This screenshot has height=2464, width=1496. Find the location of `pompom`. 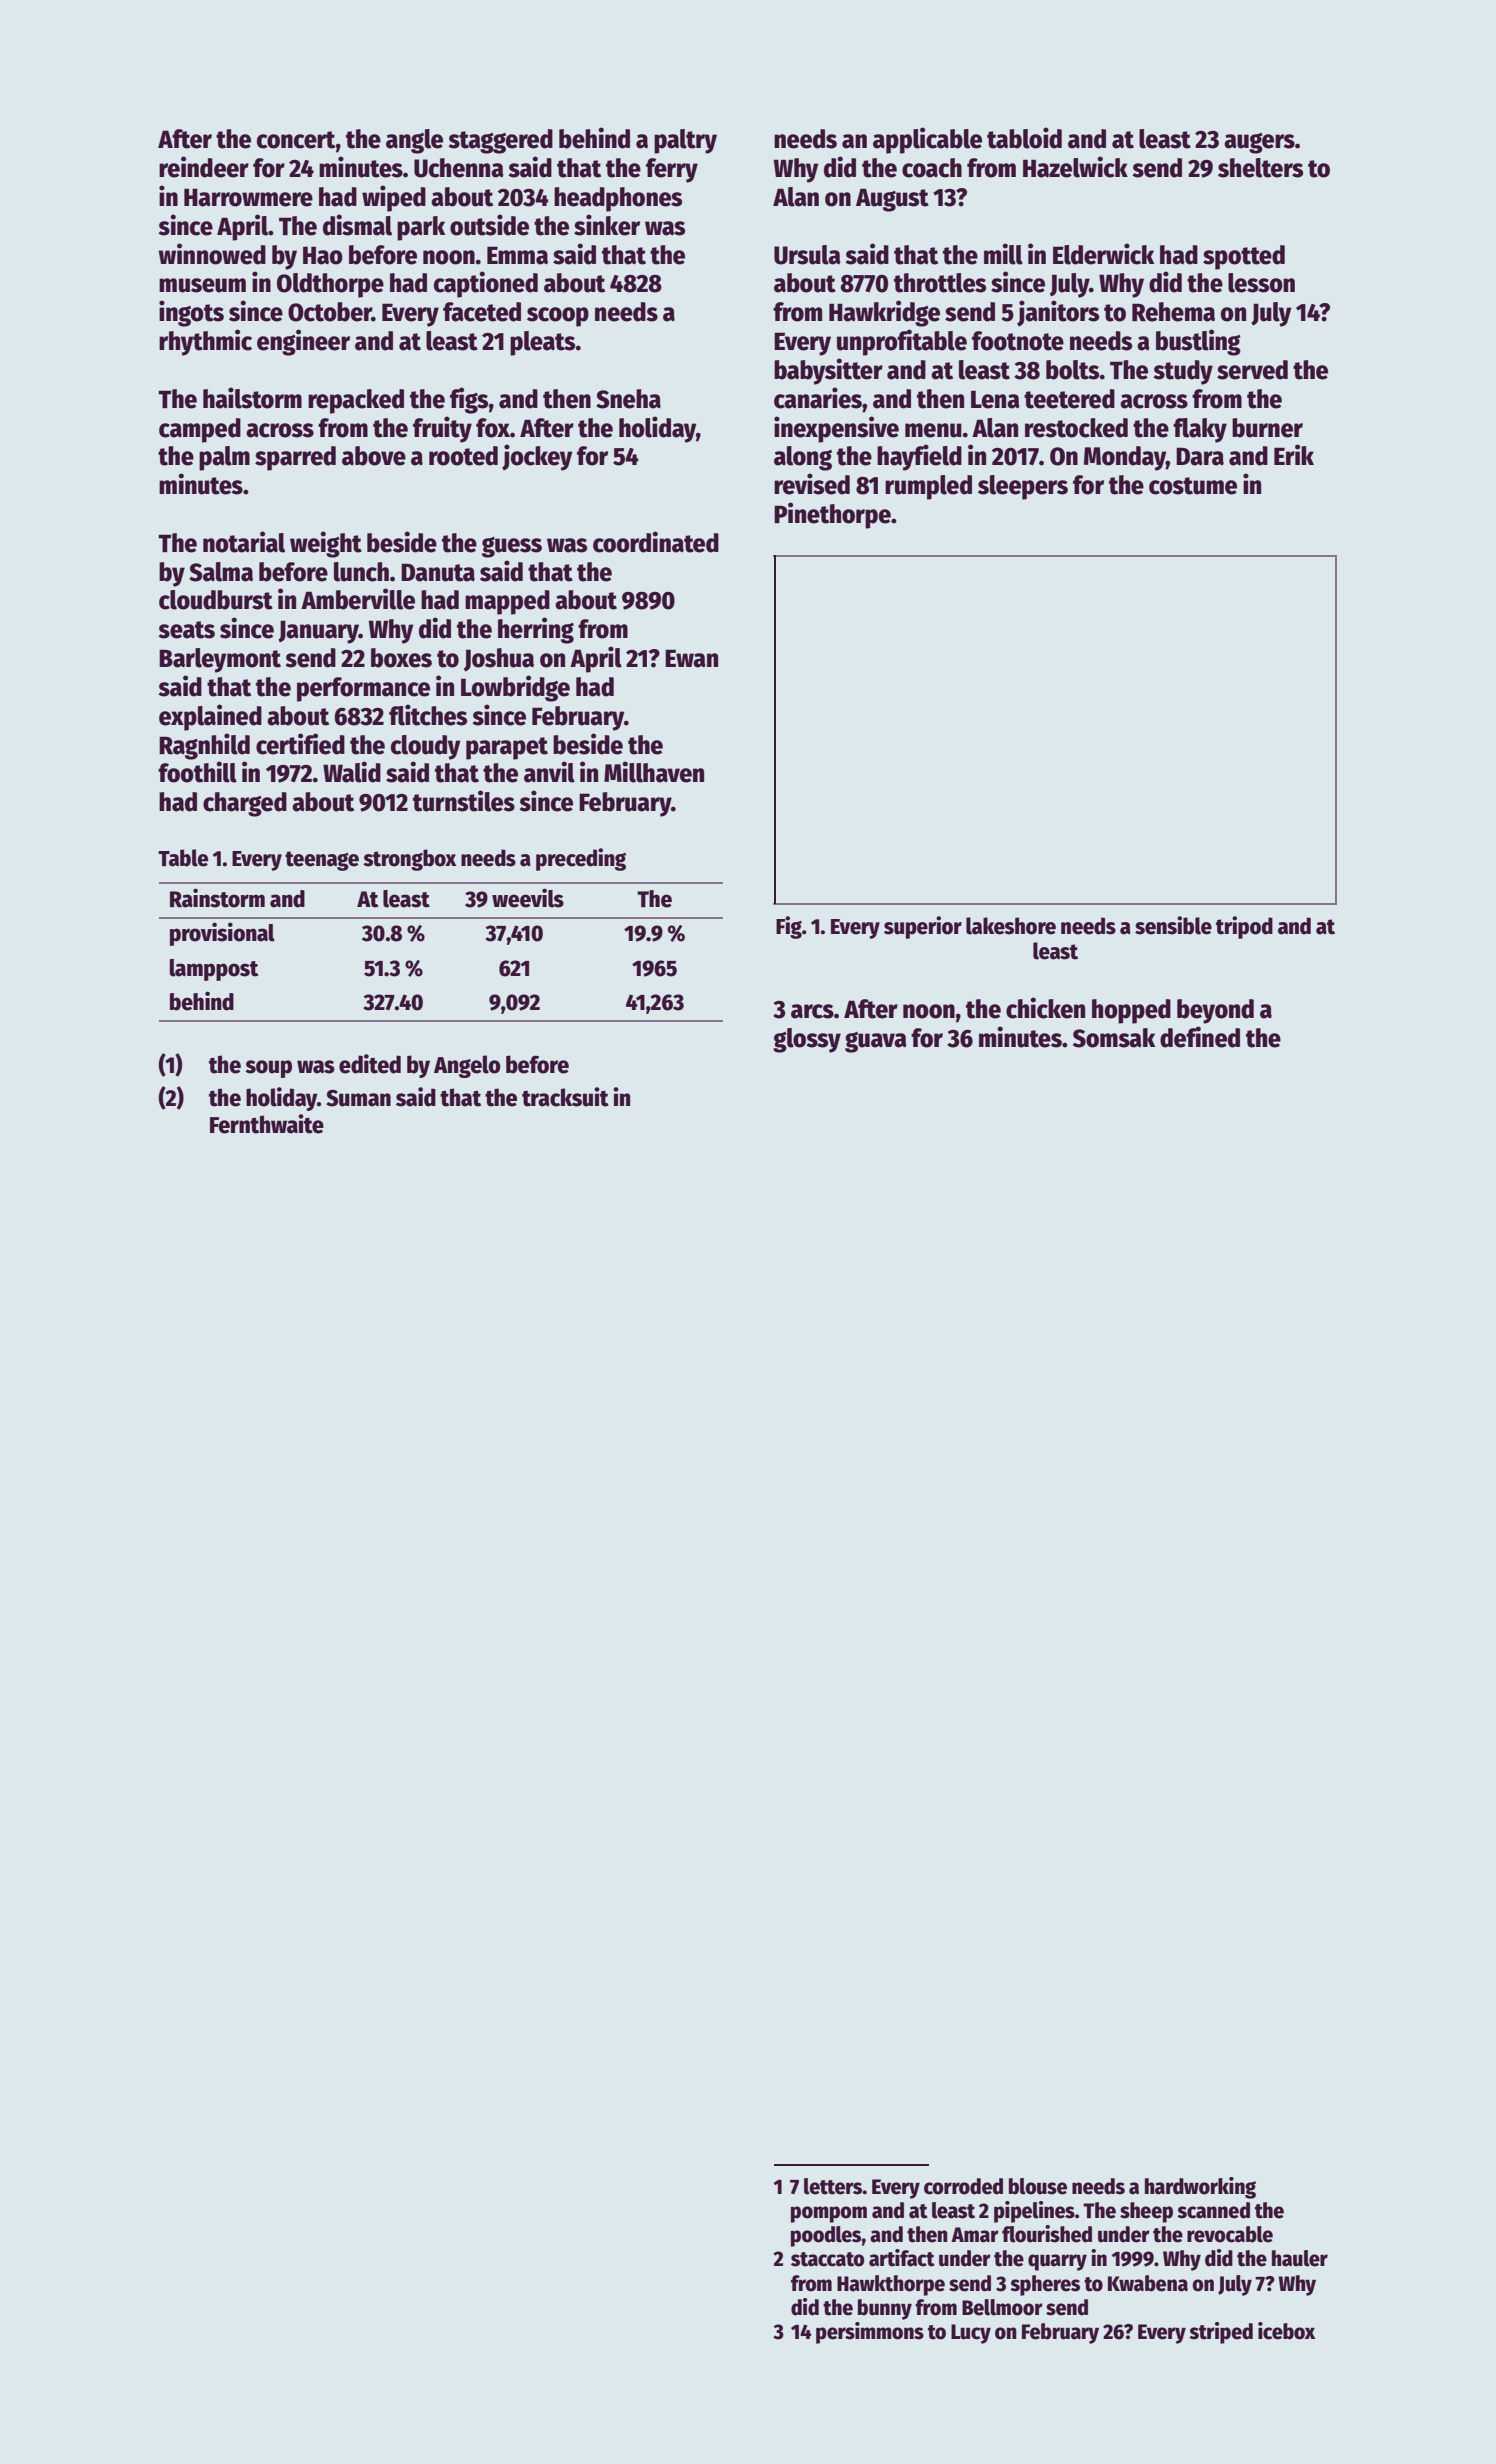

pompom is located at coordinates (829, 2214).
